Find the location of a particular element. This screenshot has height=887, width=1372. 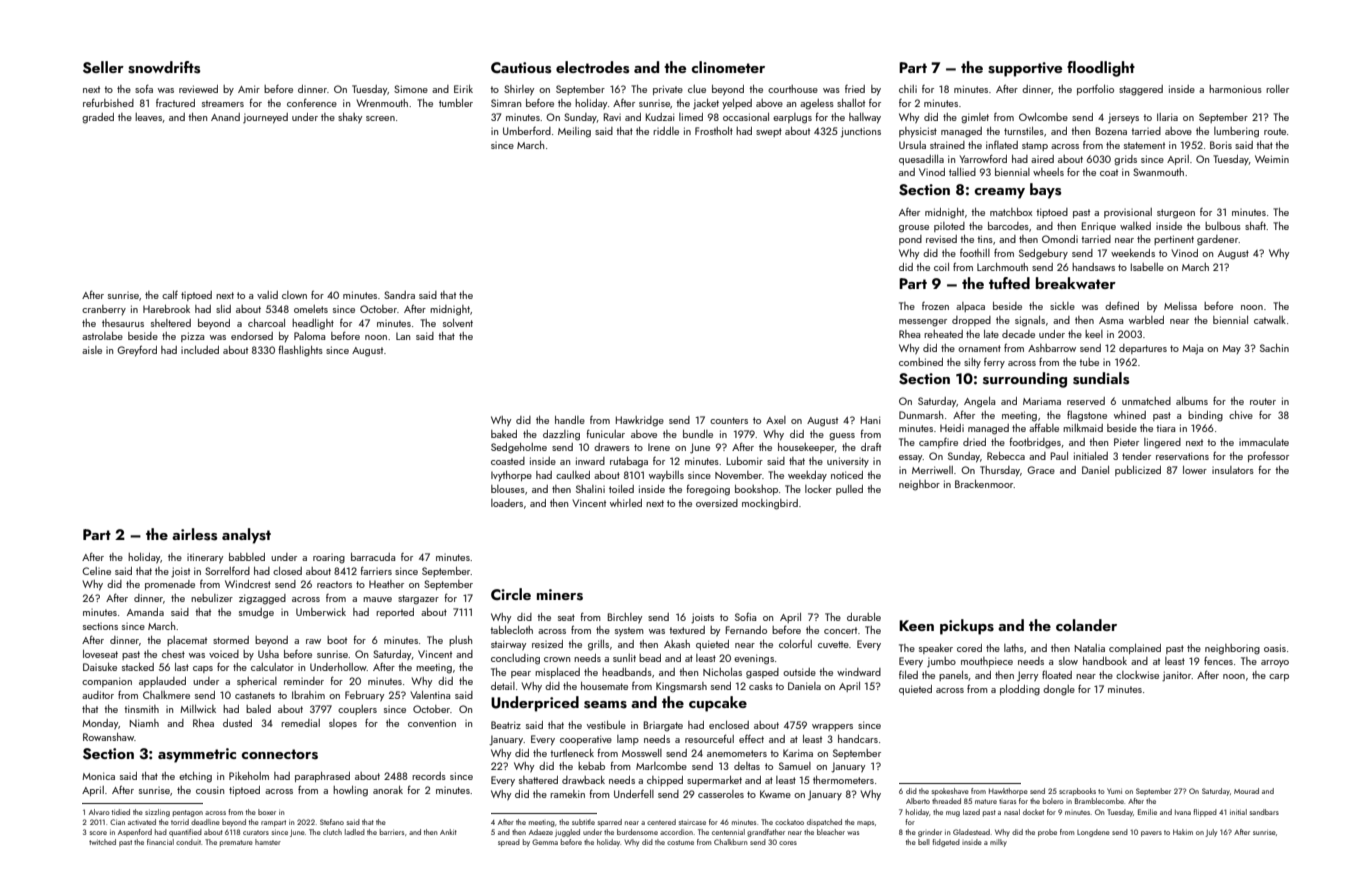

windward is located at coordinates (859, 672).
